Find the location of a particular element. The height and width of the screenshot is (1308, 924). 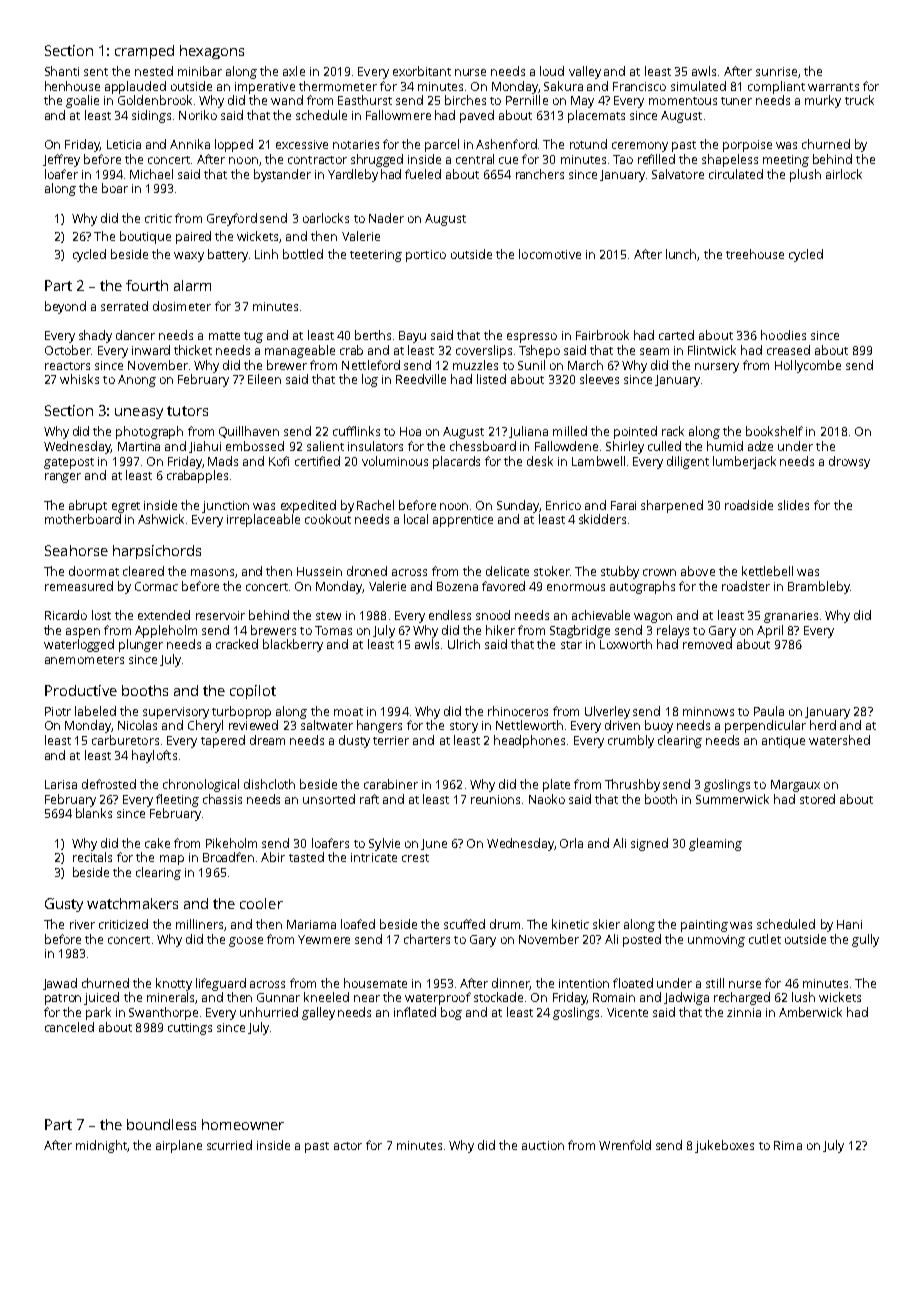

dusty is located at coordinates (354, 741).
